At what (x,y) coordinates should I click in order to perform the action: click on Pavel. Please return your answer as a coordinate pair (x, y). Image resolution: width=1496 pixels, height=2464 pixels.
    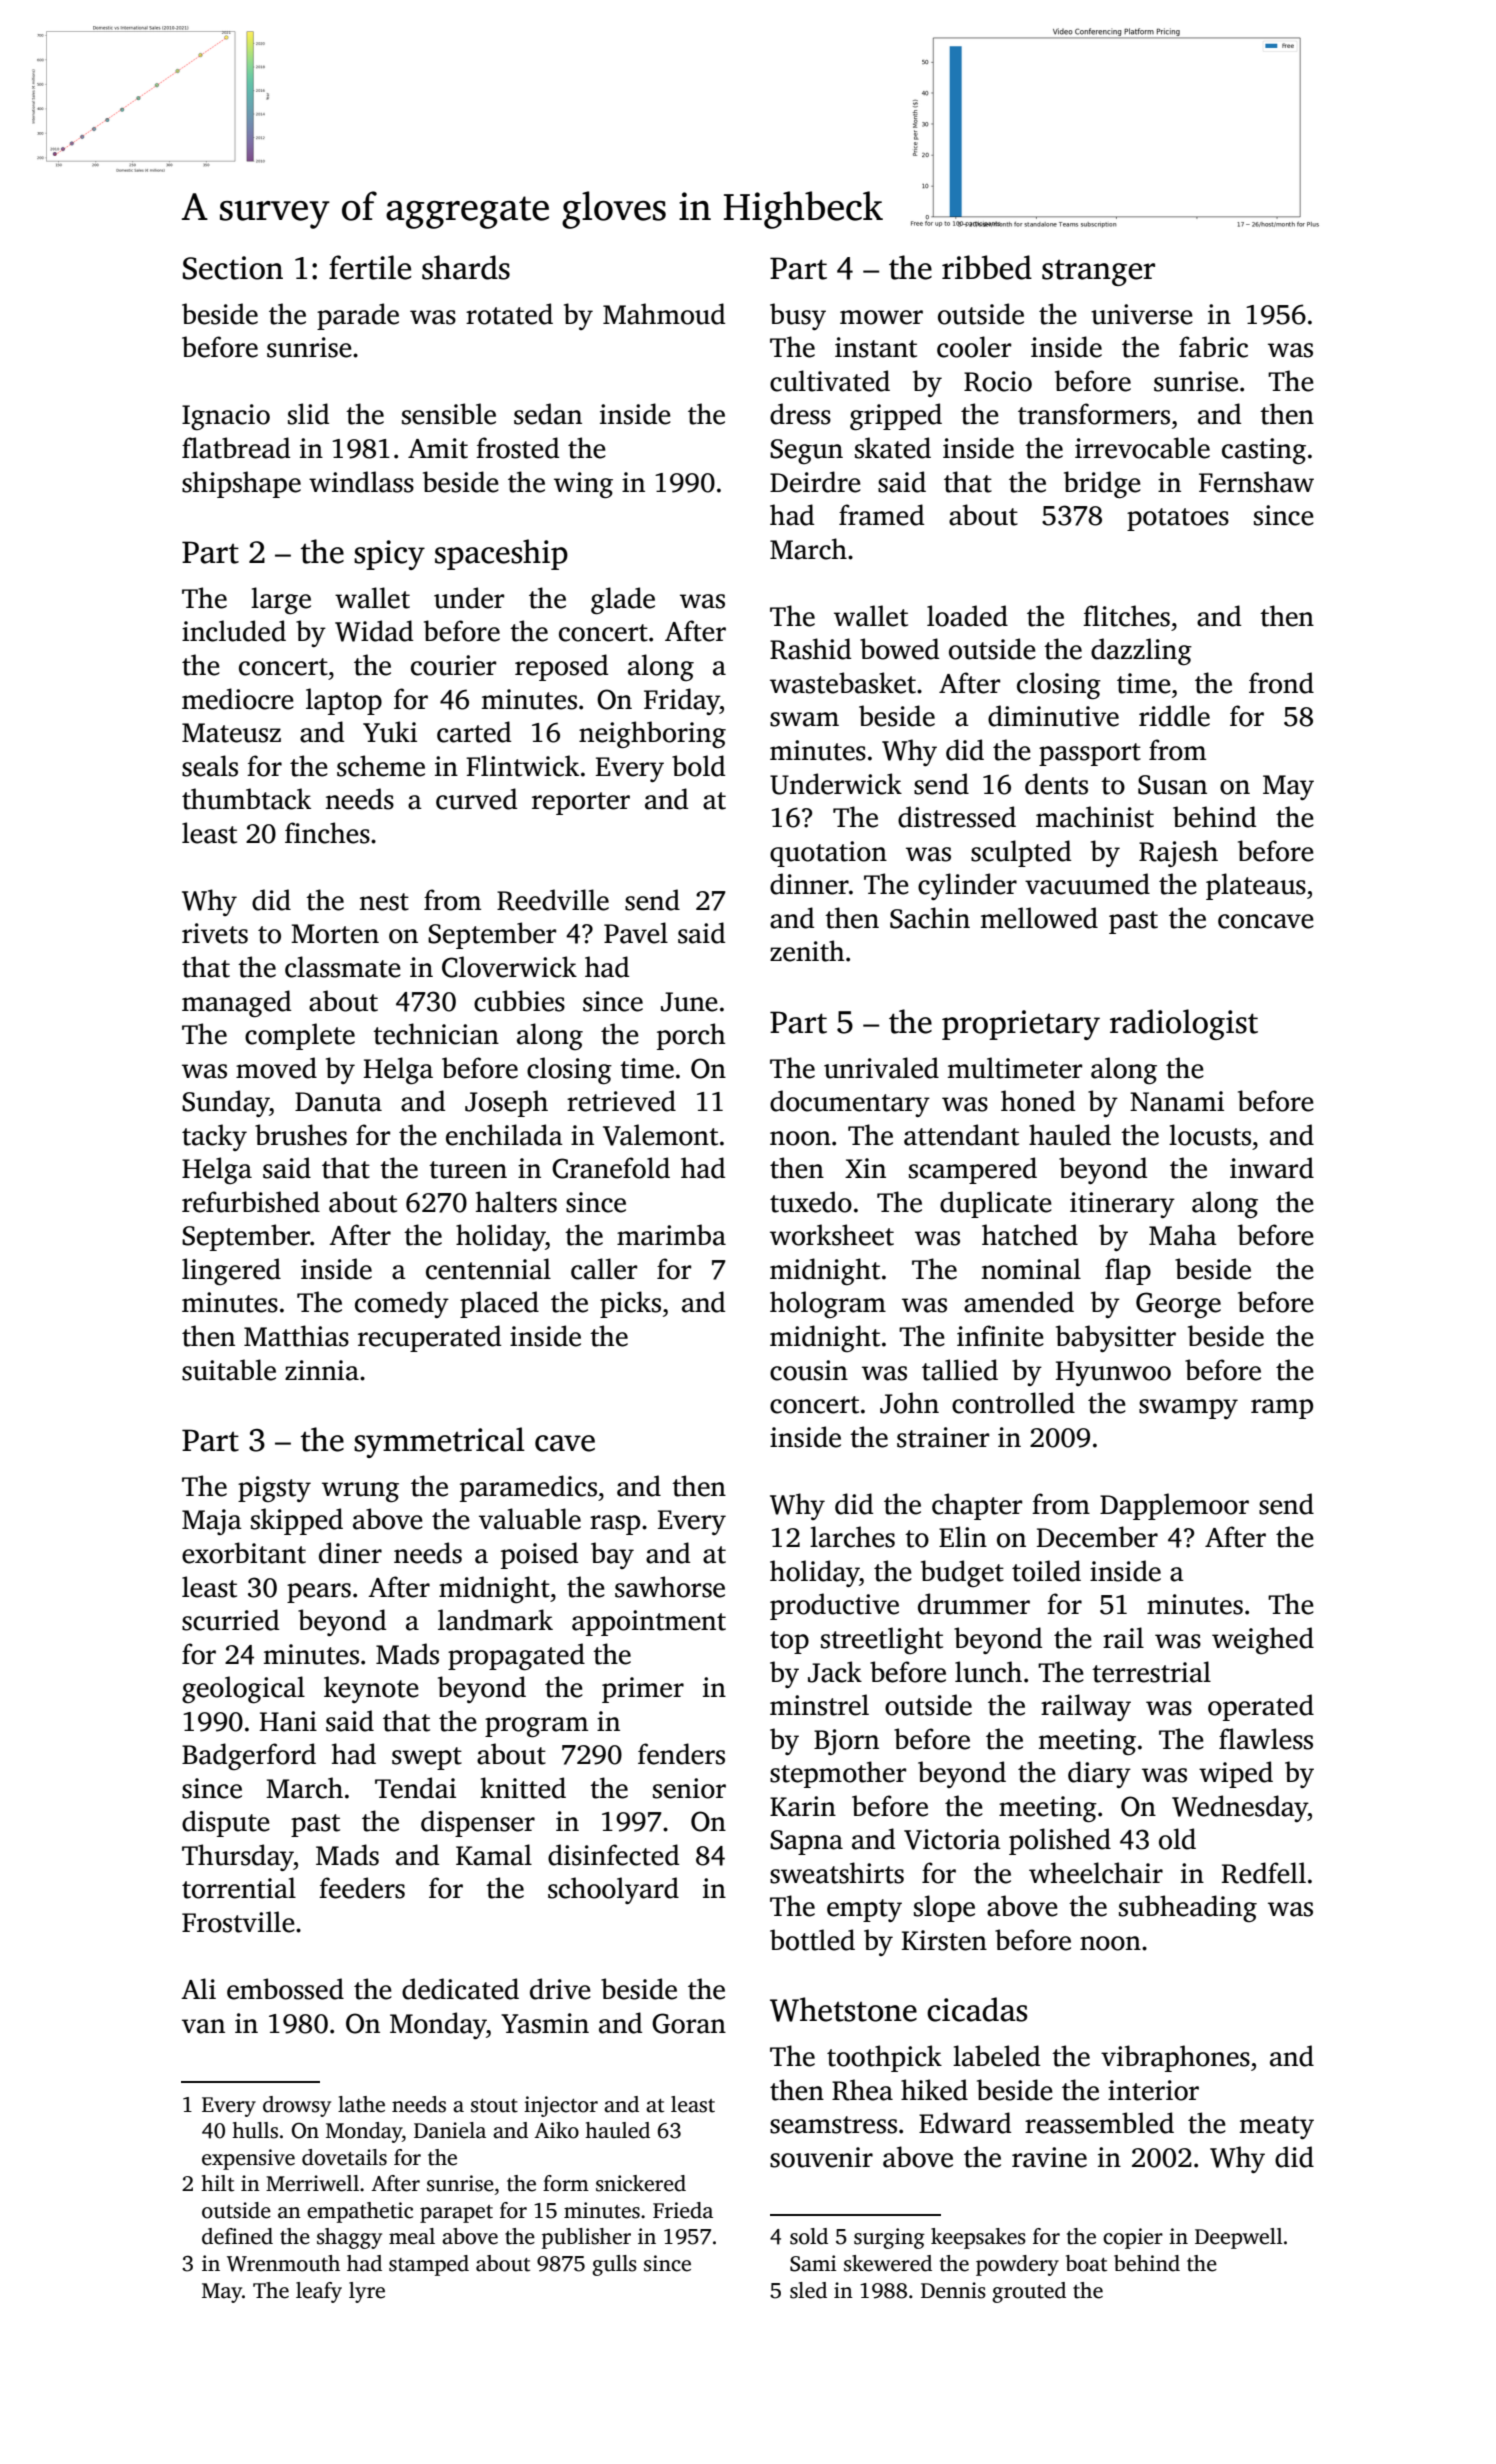
    Looking at the image, I should click on (636, 933).
